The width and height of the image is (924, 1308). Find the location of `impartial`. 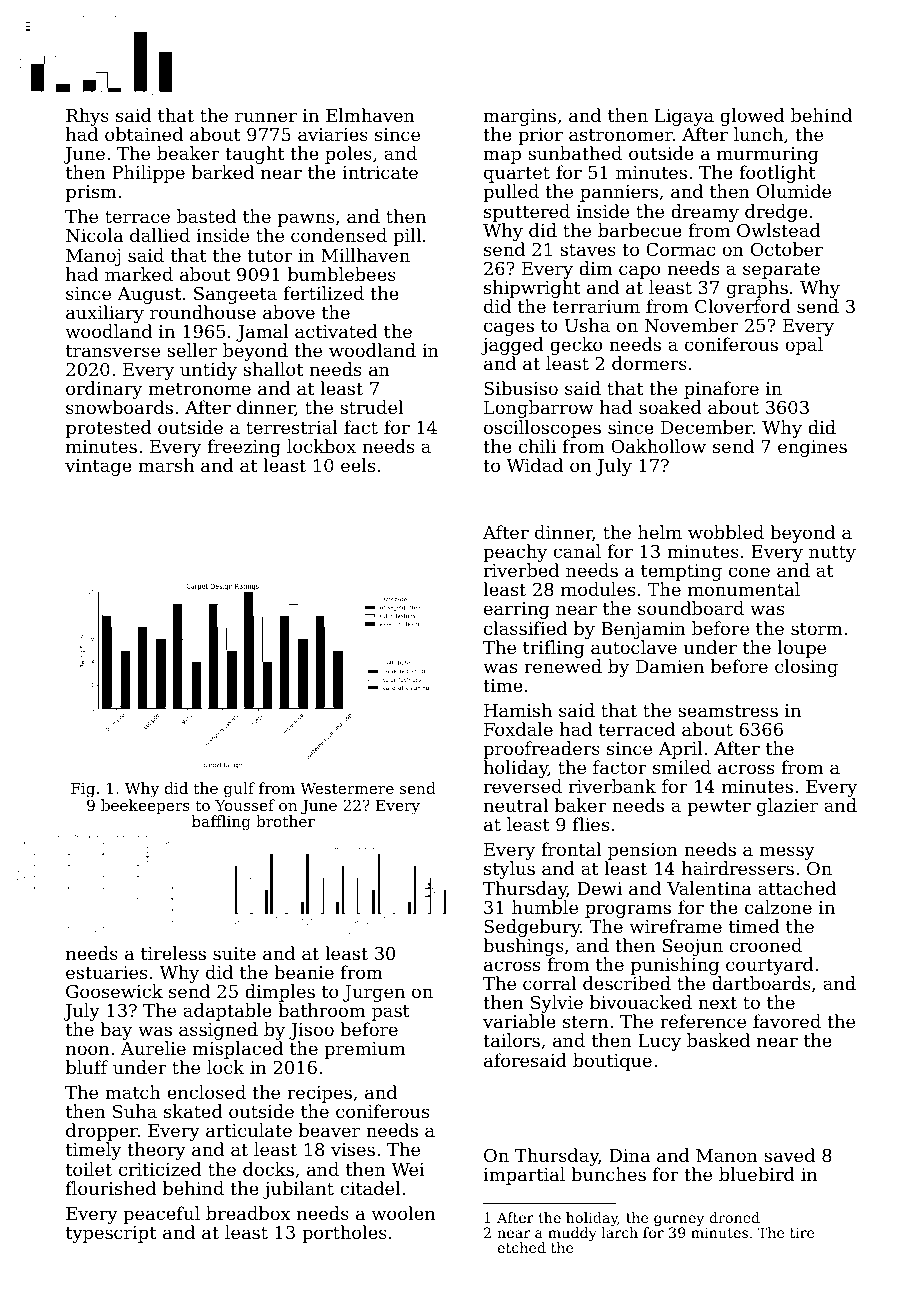

impartial is located at coordinates (524, 1176).
